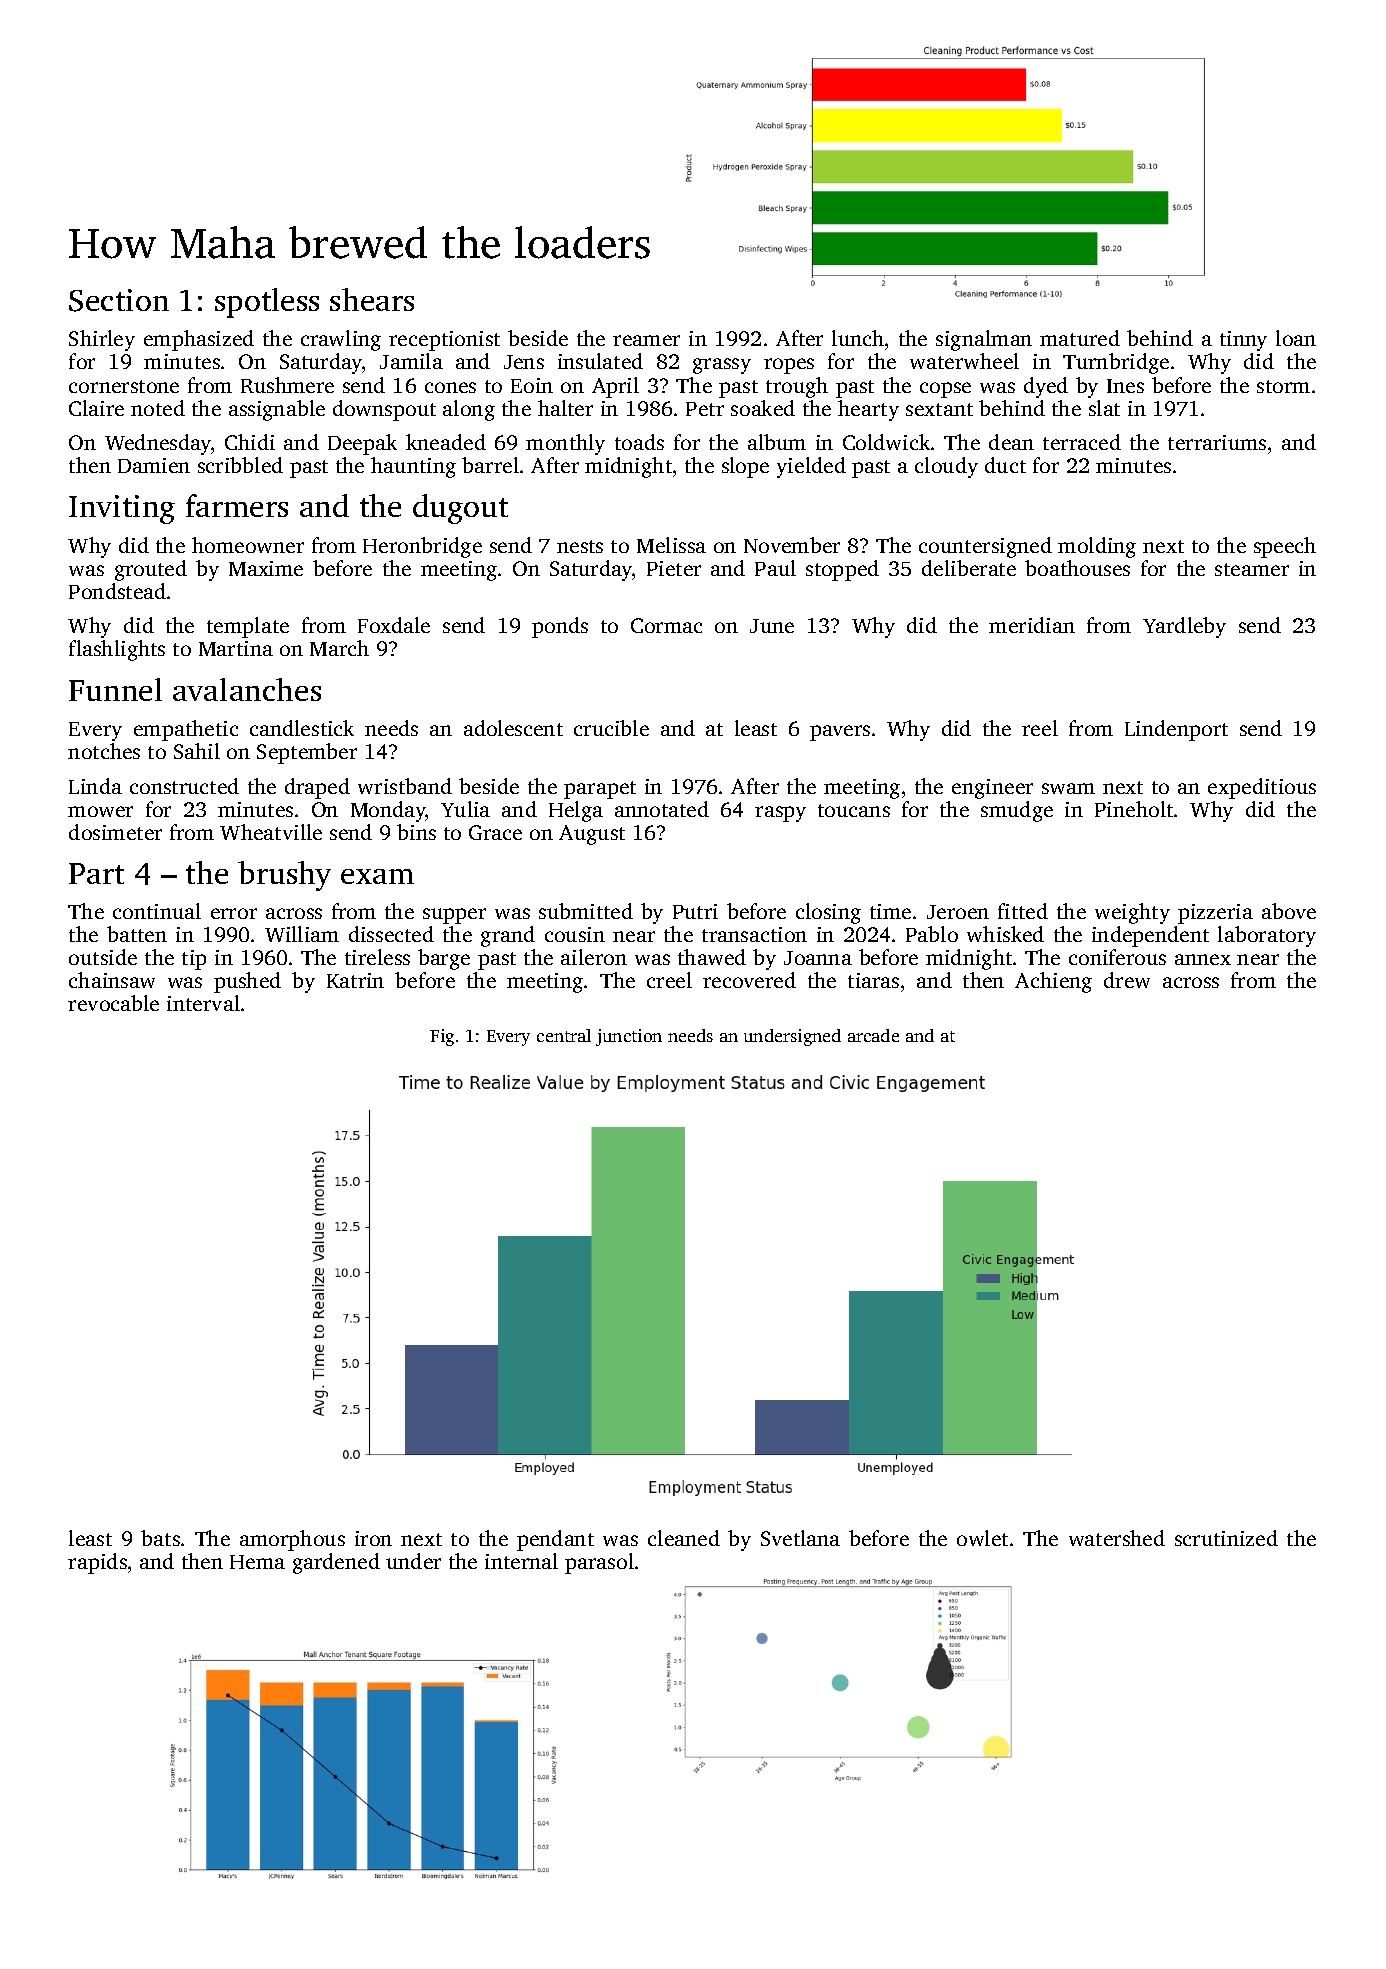 The image size is (1386, 1969). I want to click on flashlights, so click(117, 650).
